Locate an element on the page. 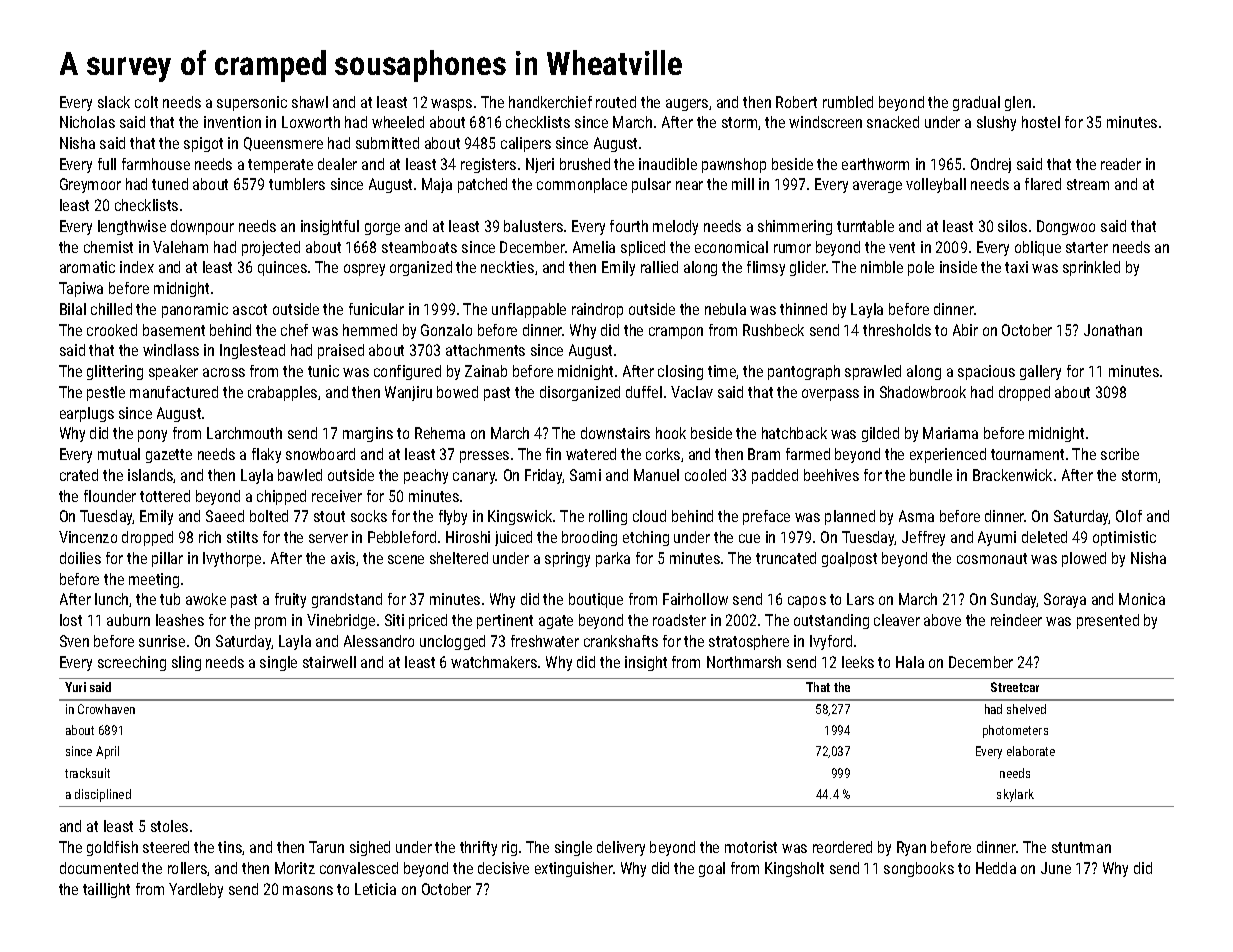 This document has height=952, width=1233. presented is located at coordinates (1108, 621).
